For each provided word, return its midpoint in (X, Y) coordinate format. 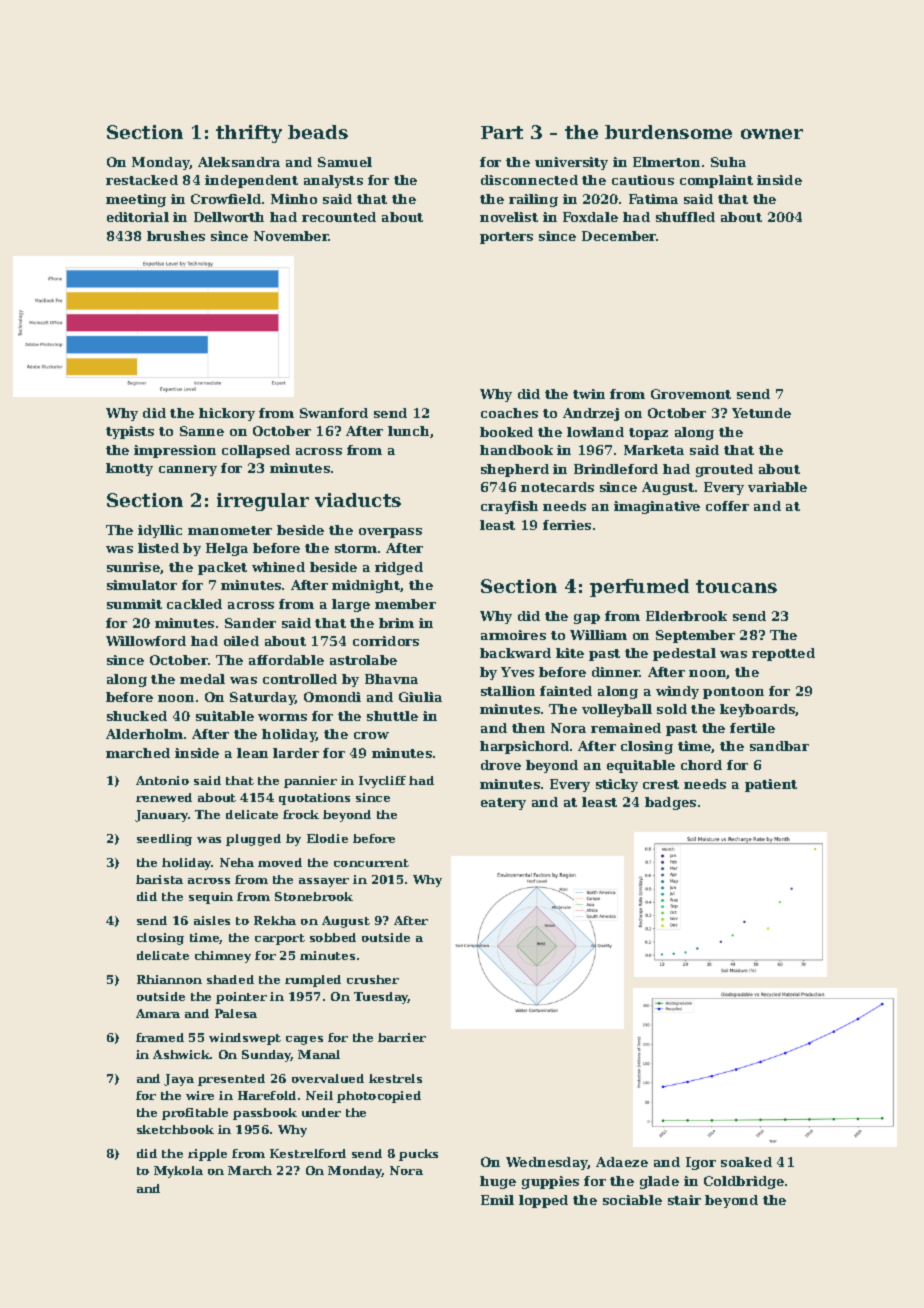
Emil (497, 1200)
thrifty (249, 134)
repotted (783, 654)
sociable (632, 1200)
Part (502, 132)
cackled (194, 604)
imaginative (657, 507)
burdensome (668, 132)
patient (771, 785)
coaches (509, 413)
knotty (129, 469)
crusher (373, 979)
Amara (158, 1013)
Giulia (420, 697)
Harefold (267, 1095)
